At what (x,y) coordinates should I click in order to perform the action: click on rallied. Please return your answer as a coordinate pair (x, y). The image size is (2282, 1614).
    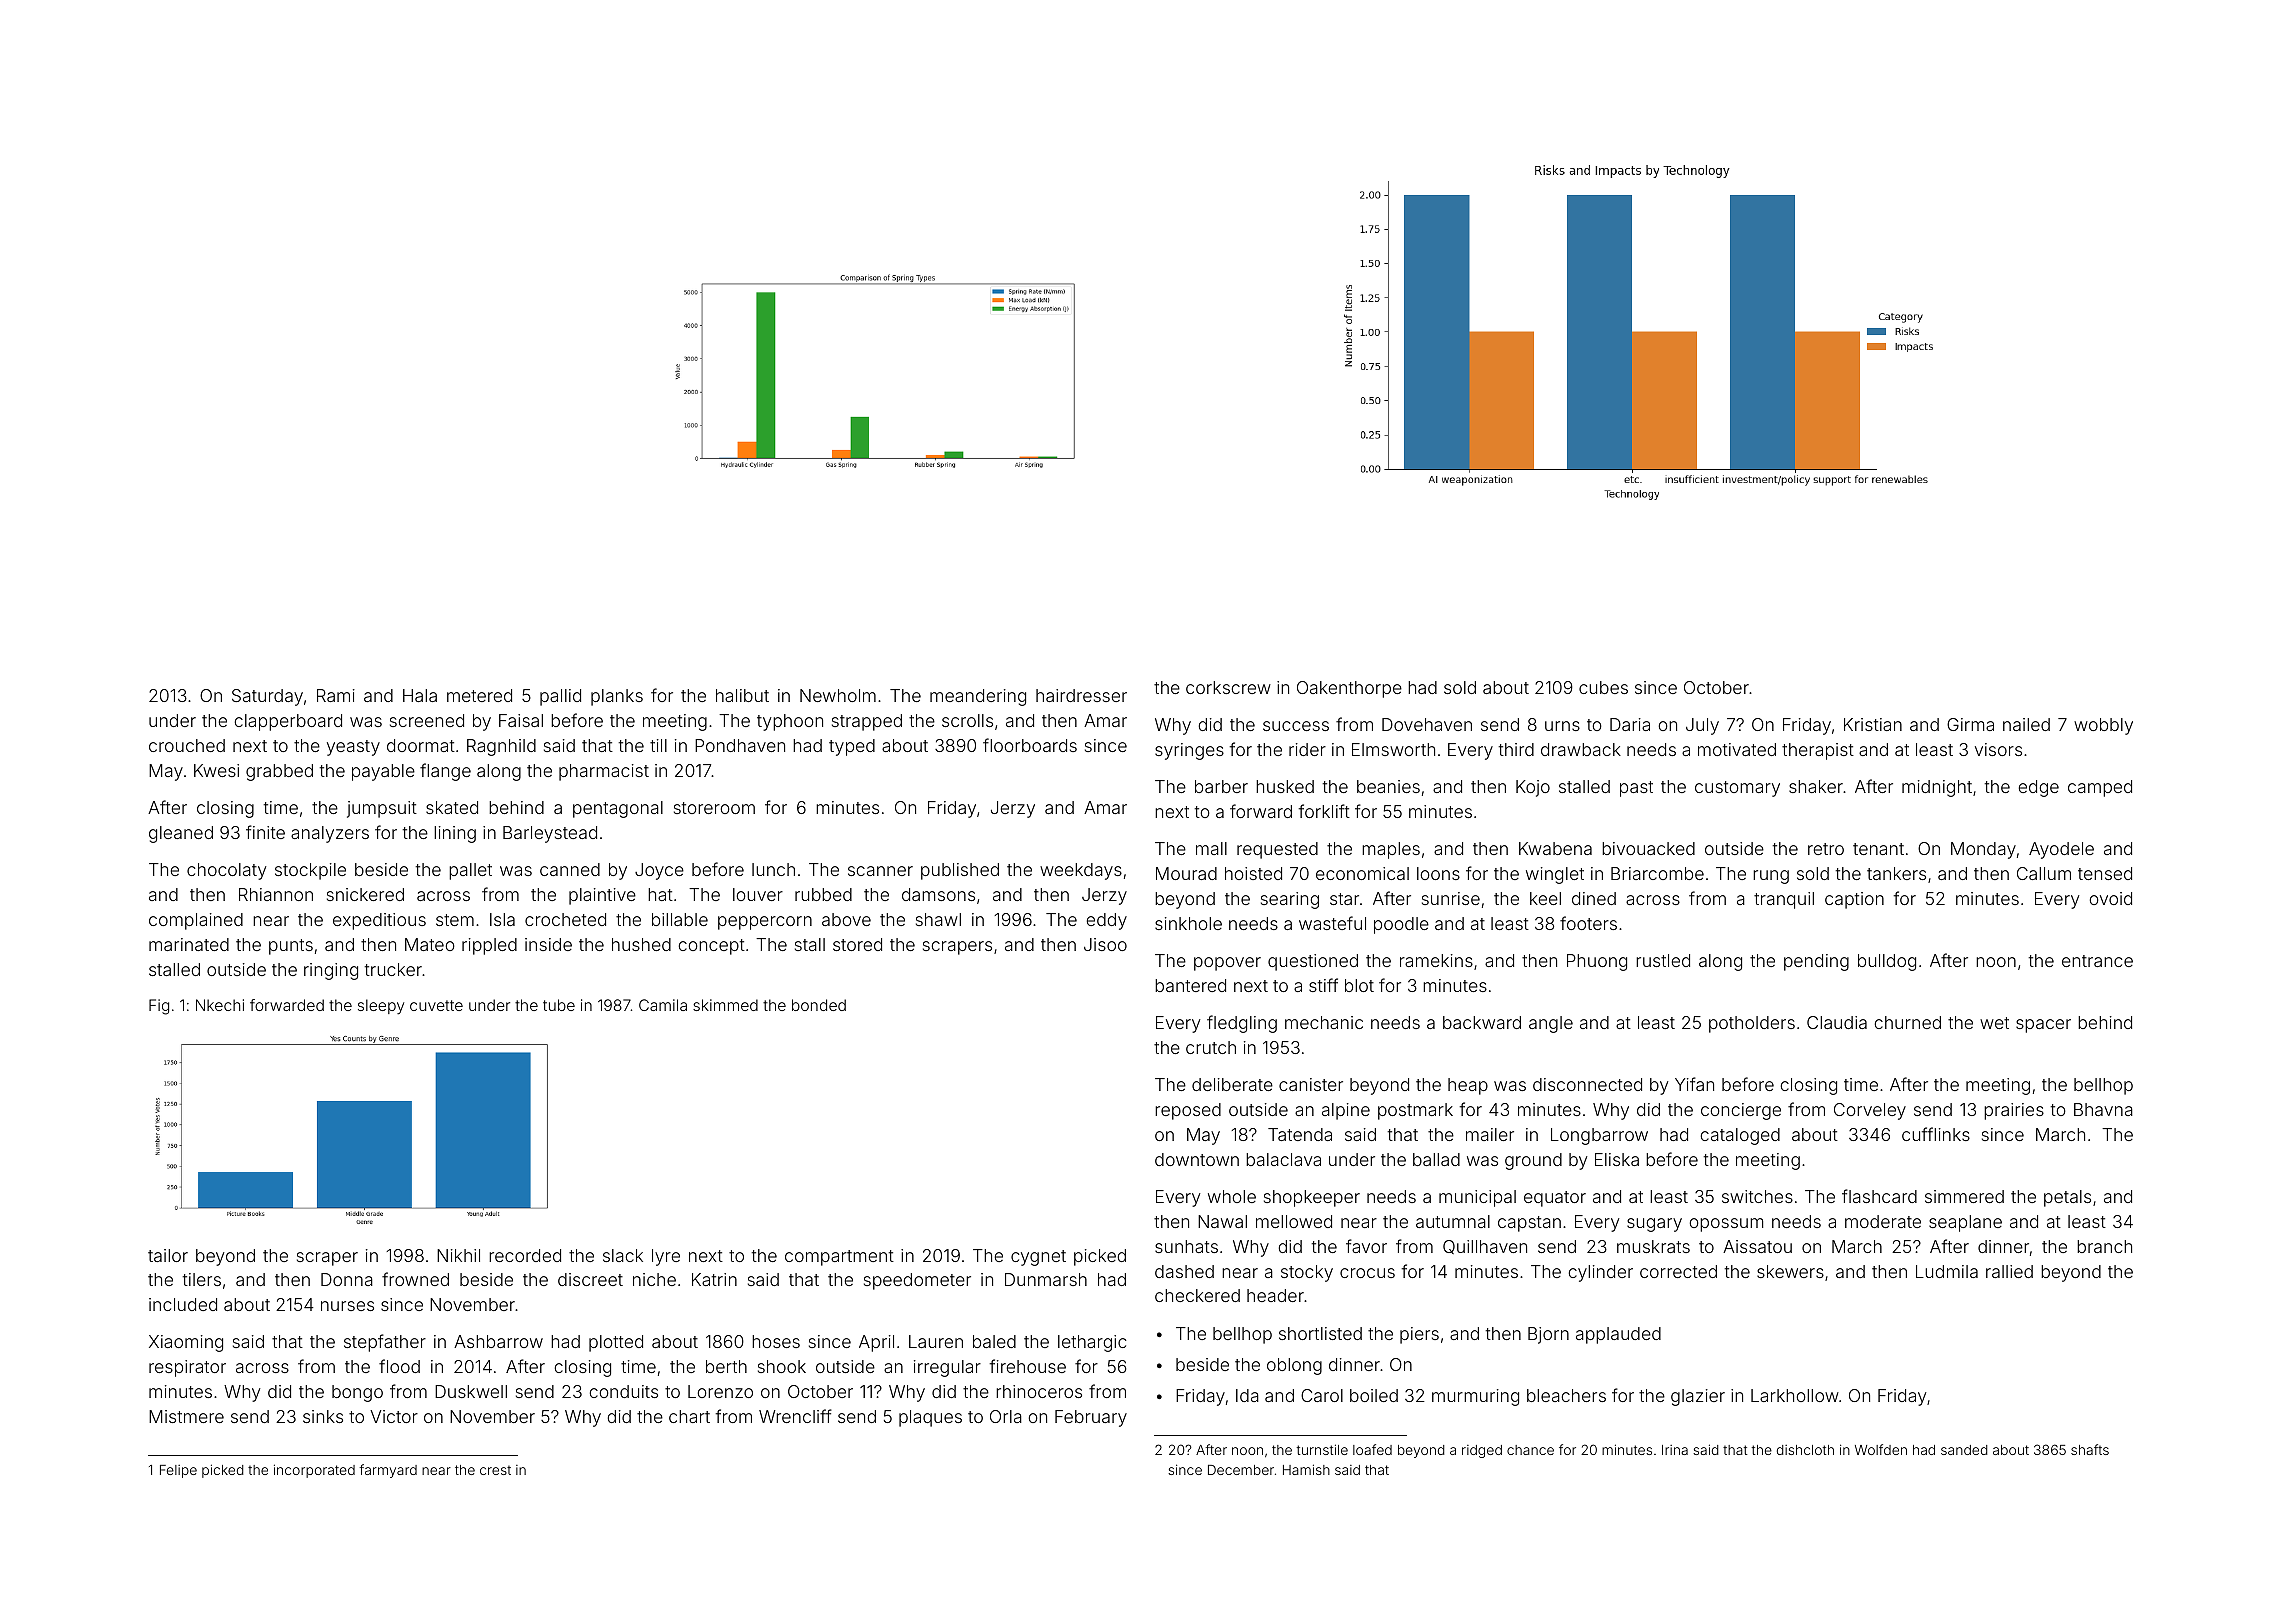
    Looking at the image, I should click on (2009, 1271).
